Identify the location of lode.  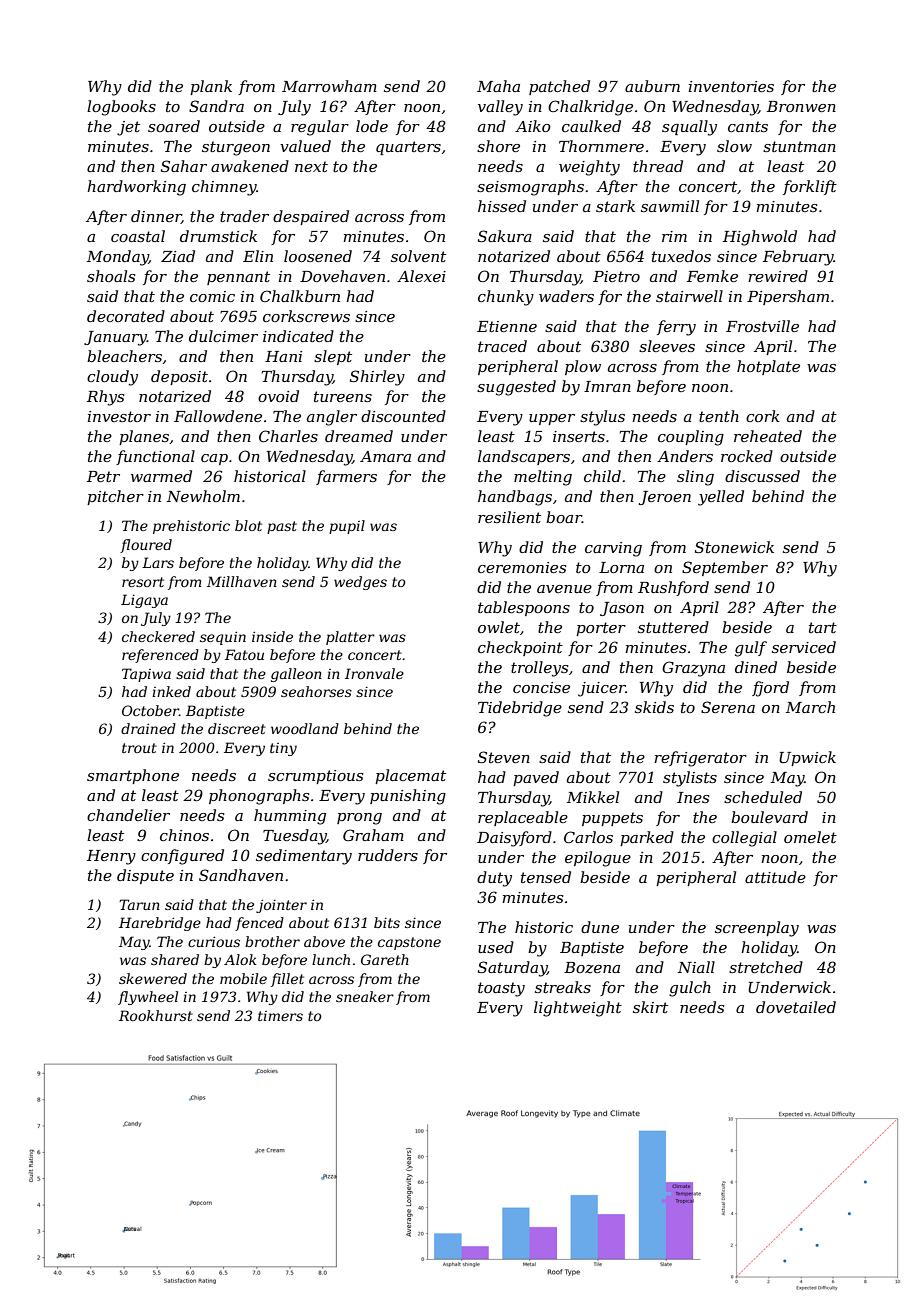
(372, 126).
